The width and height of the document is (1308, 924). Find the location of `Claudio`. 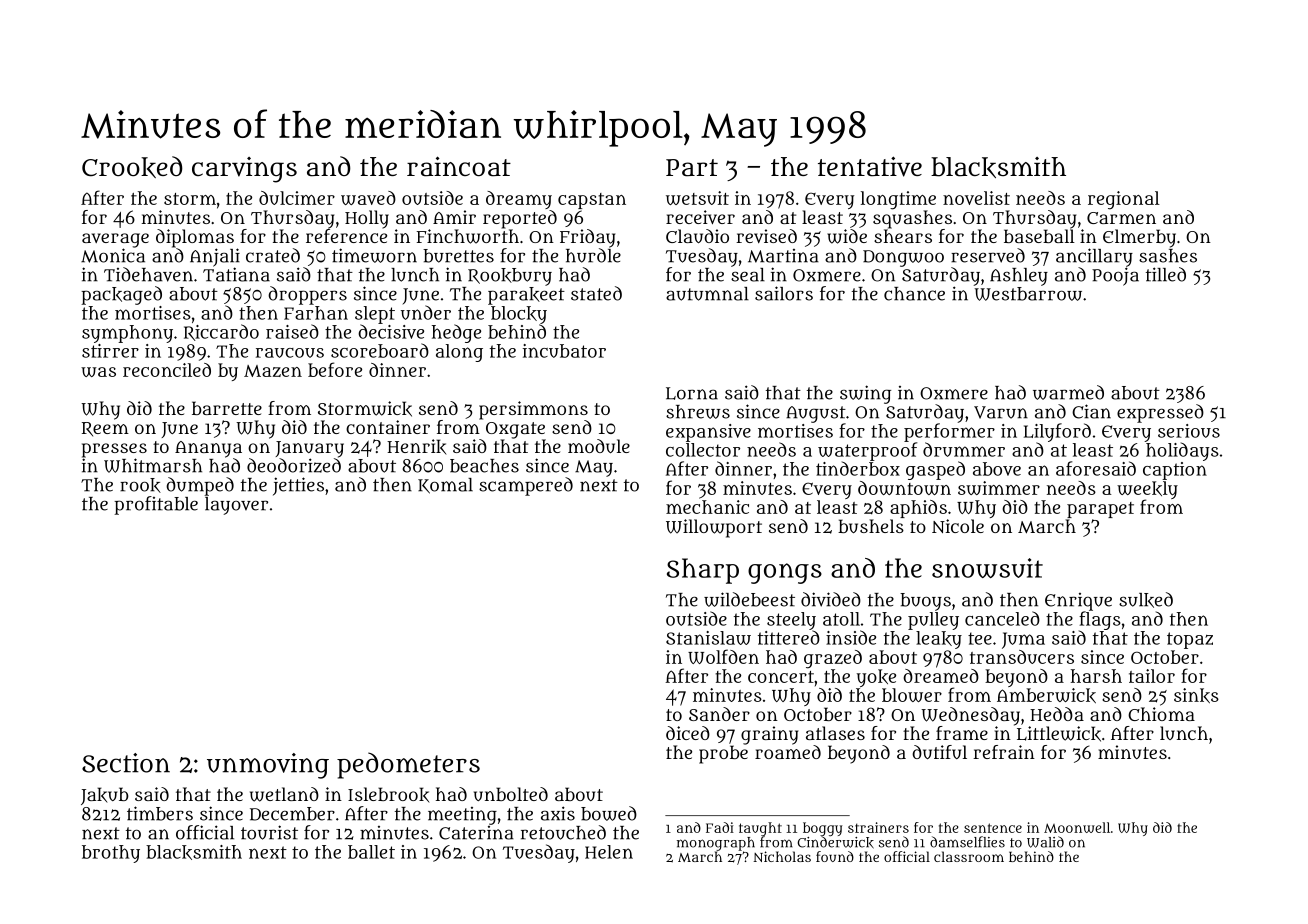

Claudio is located at coordinates (697, 236).
